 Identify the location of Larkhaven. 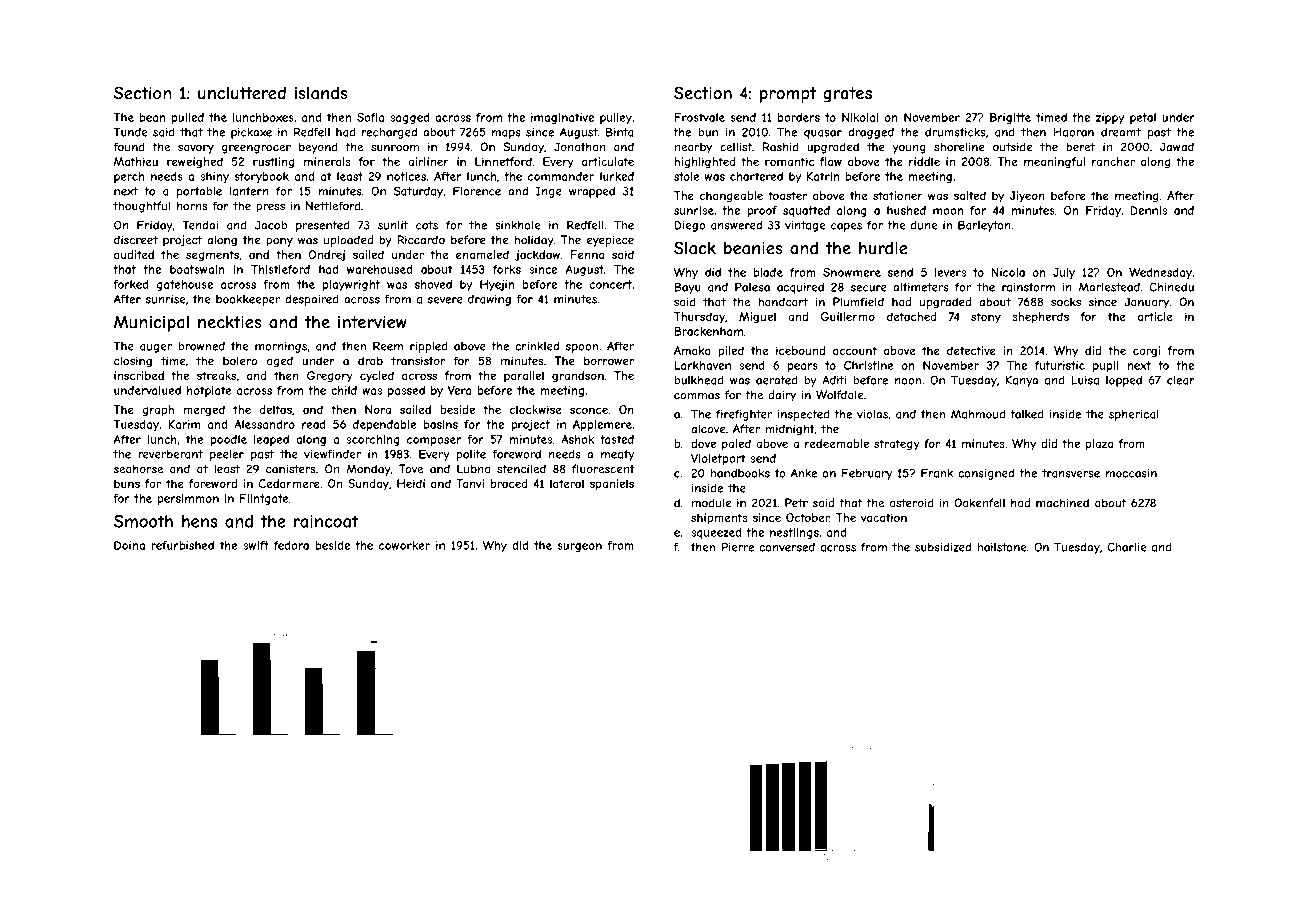
(702, 365).
